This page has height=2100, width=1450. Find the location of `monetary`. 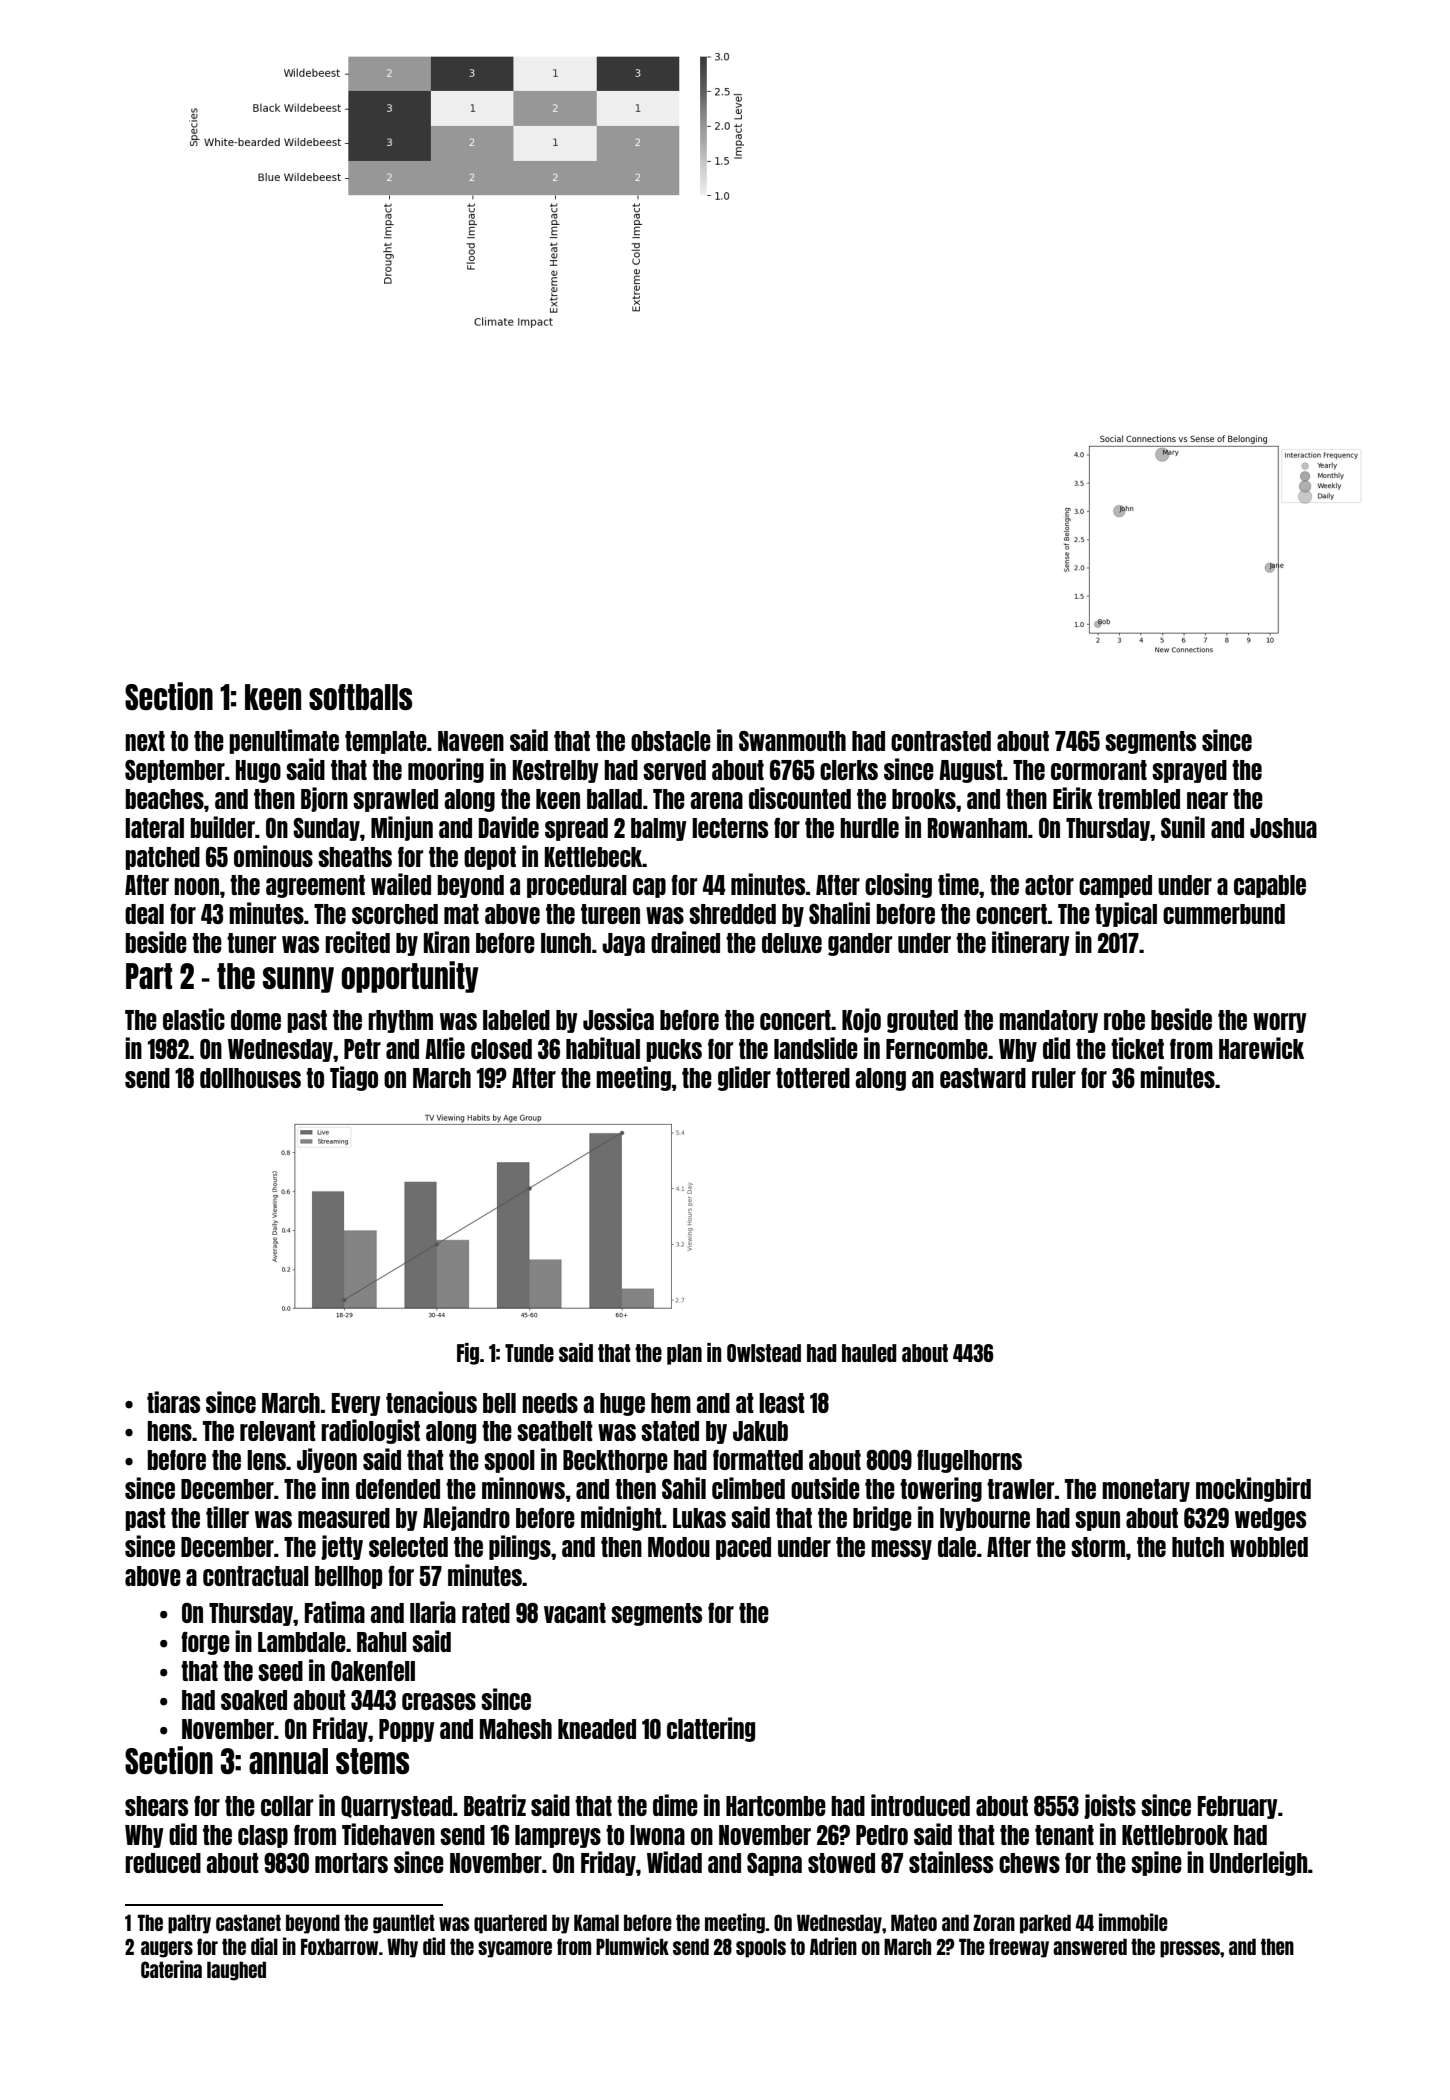

monetary is located at coordinates (1146, 1490).
